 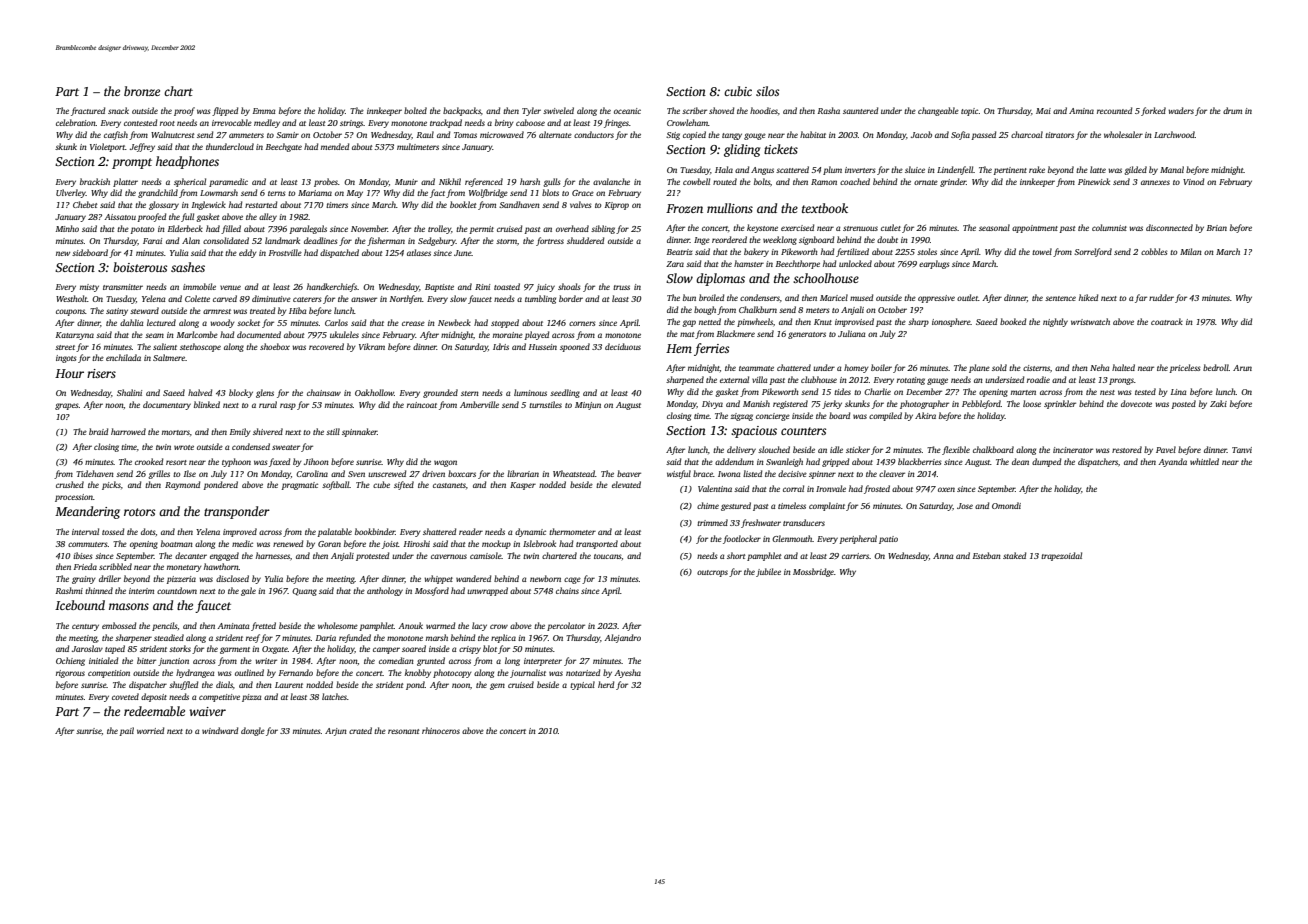 I want to click on zigzag, so click(x=742, y=417).
